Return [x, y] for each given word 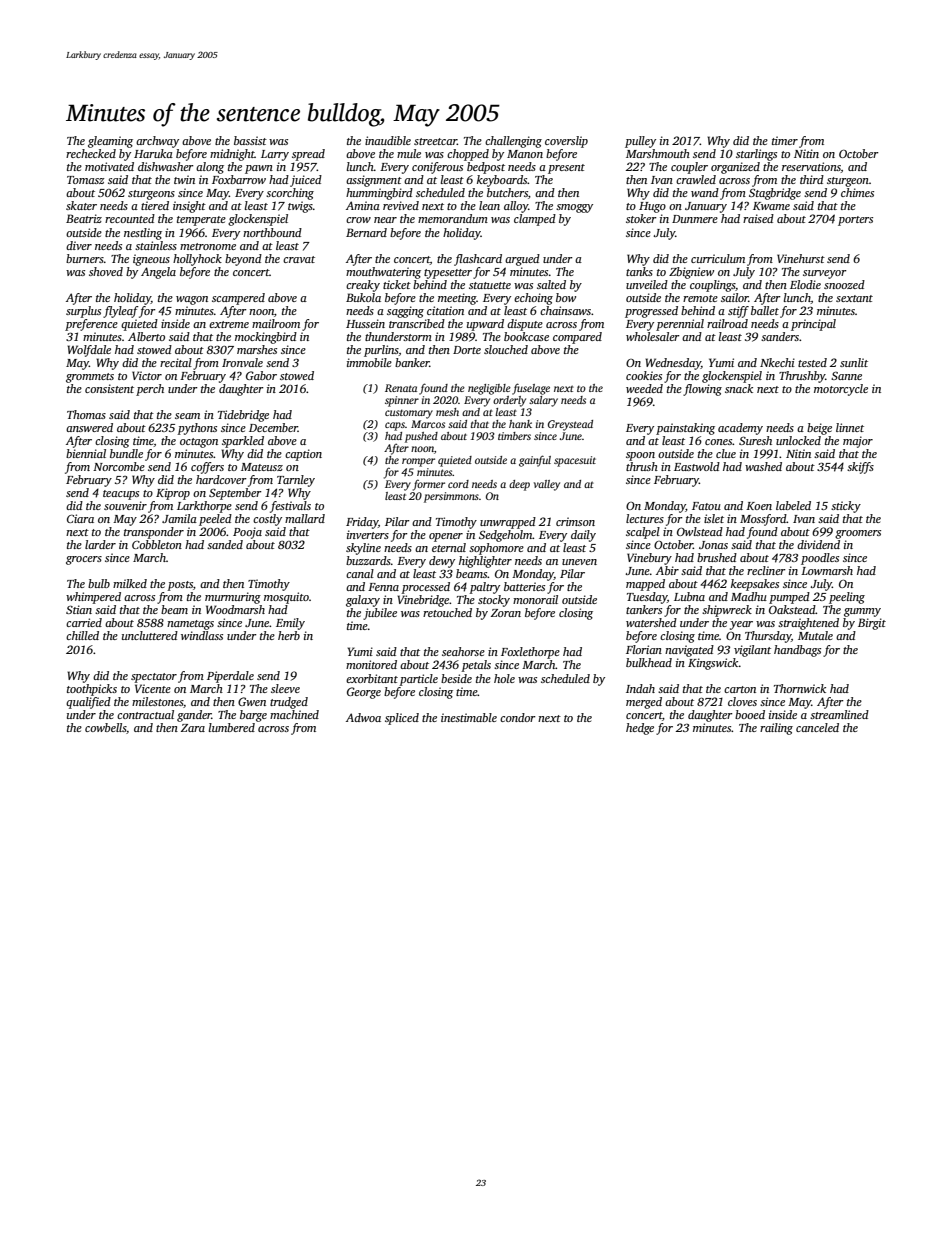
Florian [644, 649]
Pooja [247, 533]
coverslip [566, 142]
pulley [640, 142]
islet [714, 518]
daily [583, 536]
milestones [157, 701]
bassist [250, 140]
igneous [151, 260]
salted [551, 284]
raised [758, 218]
